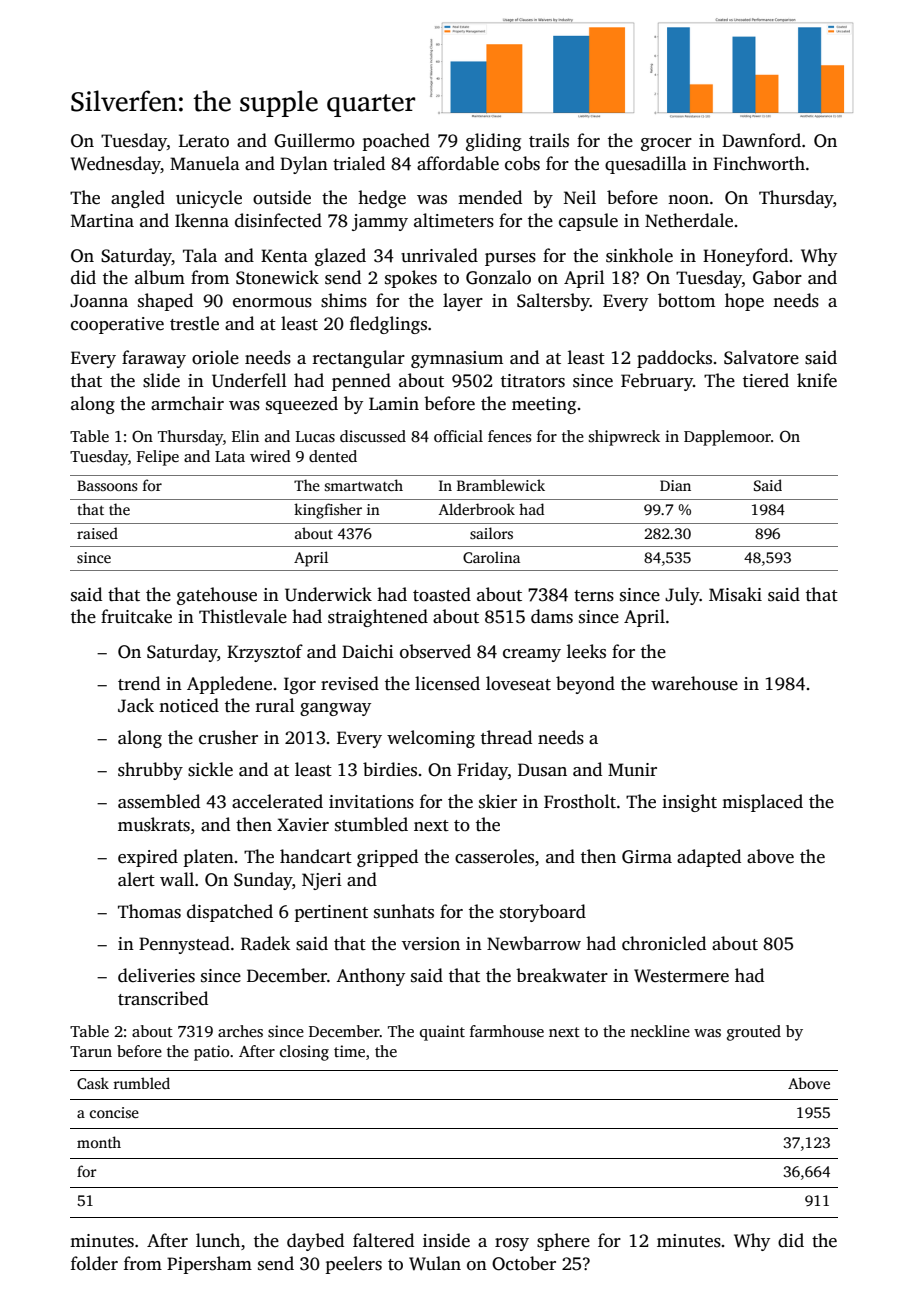  What do you see at coordinates (681, 976) in the page?
I see `Westermere` at bounding box center [681, 976].
